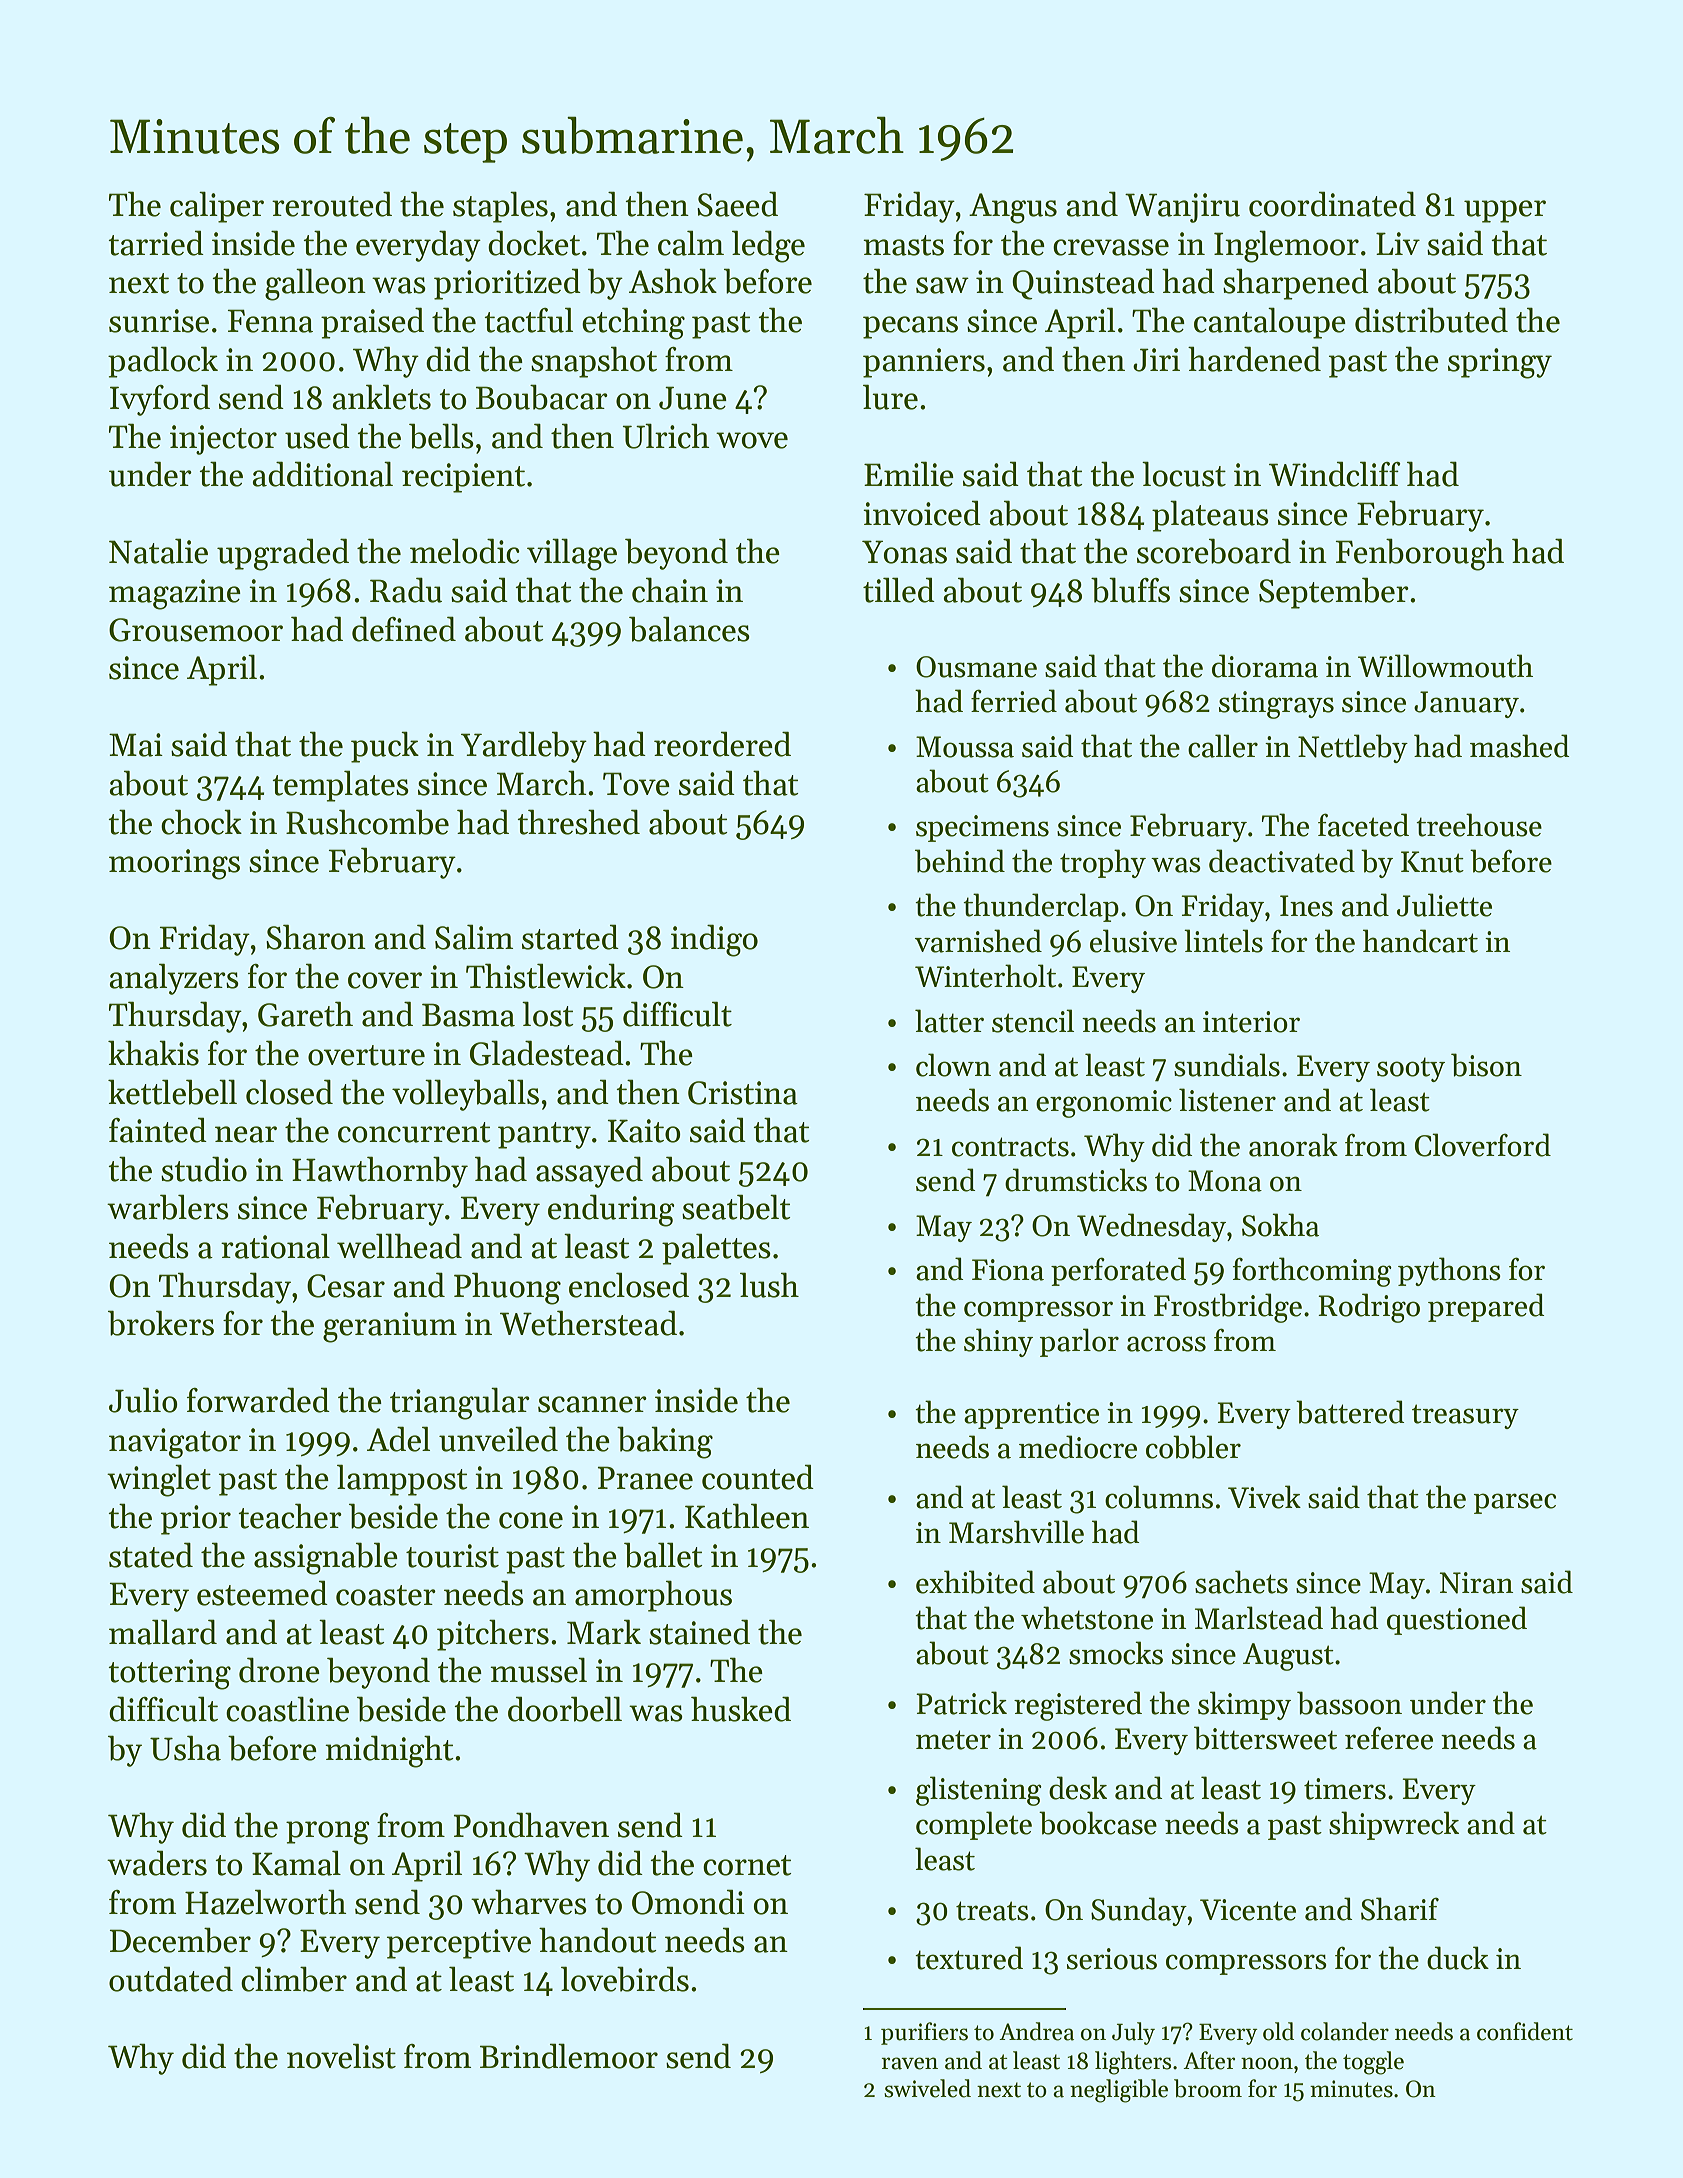  Describe the element at coordinates (747, 1865) in the screenshot. I see `cornet` at that location.
